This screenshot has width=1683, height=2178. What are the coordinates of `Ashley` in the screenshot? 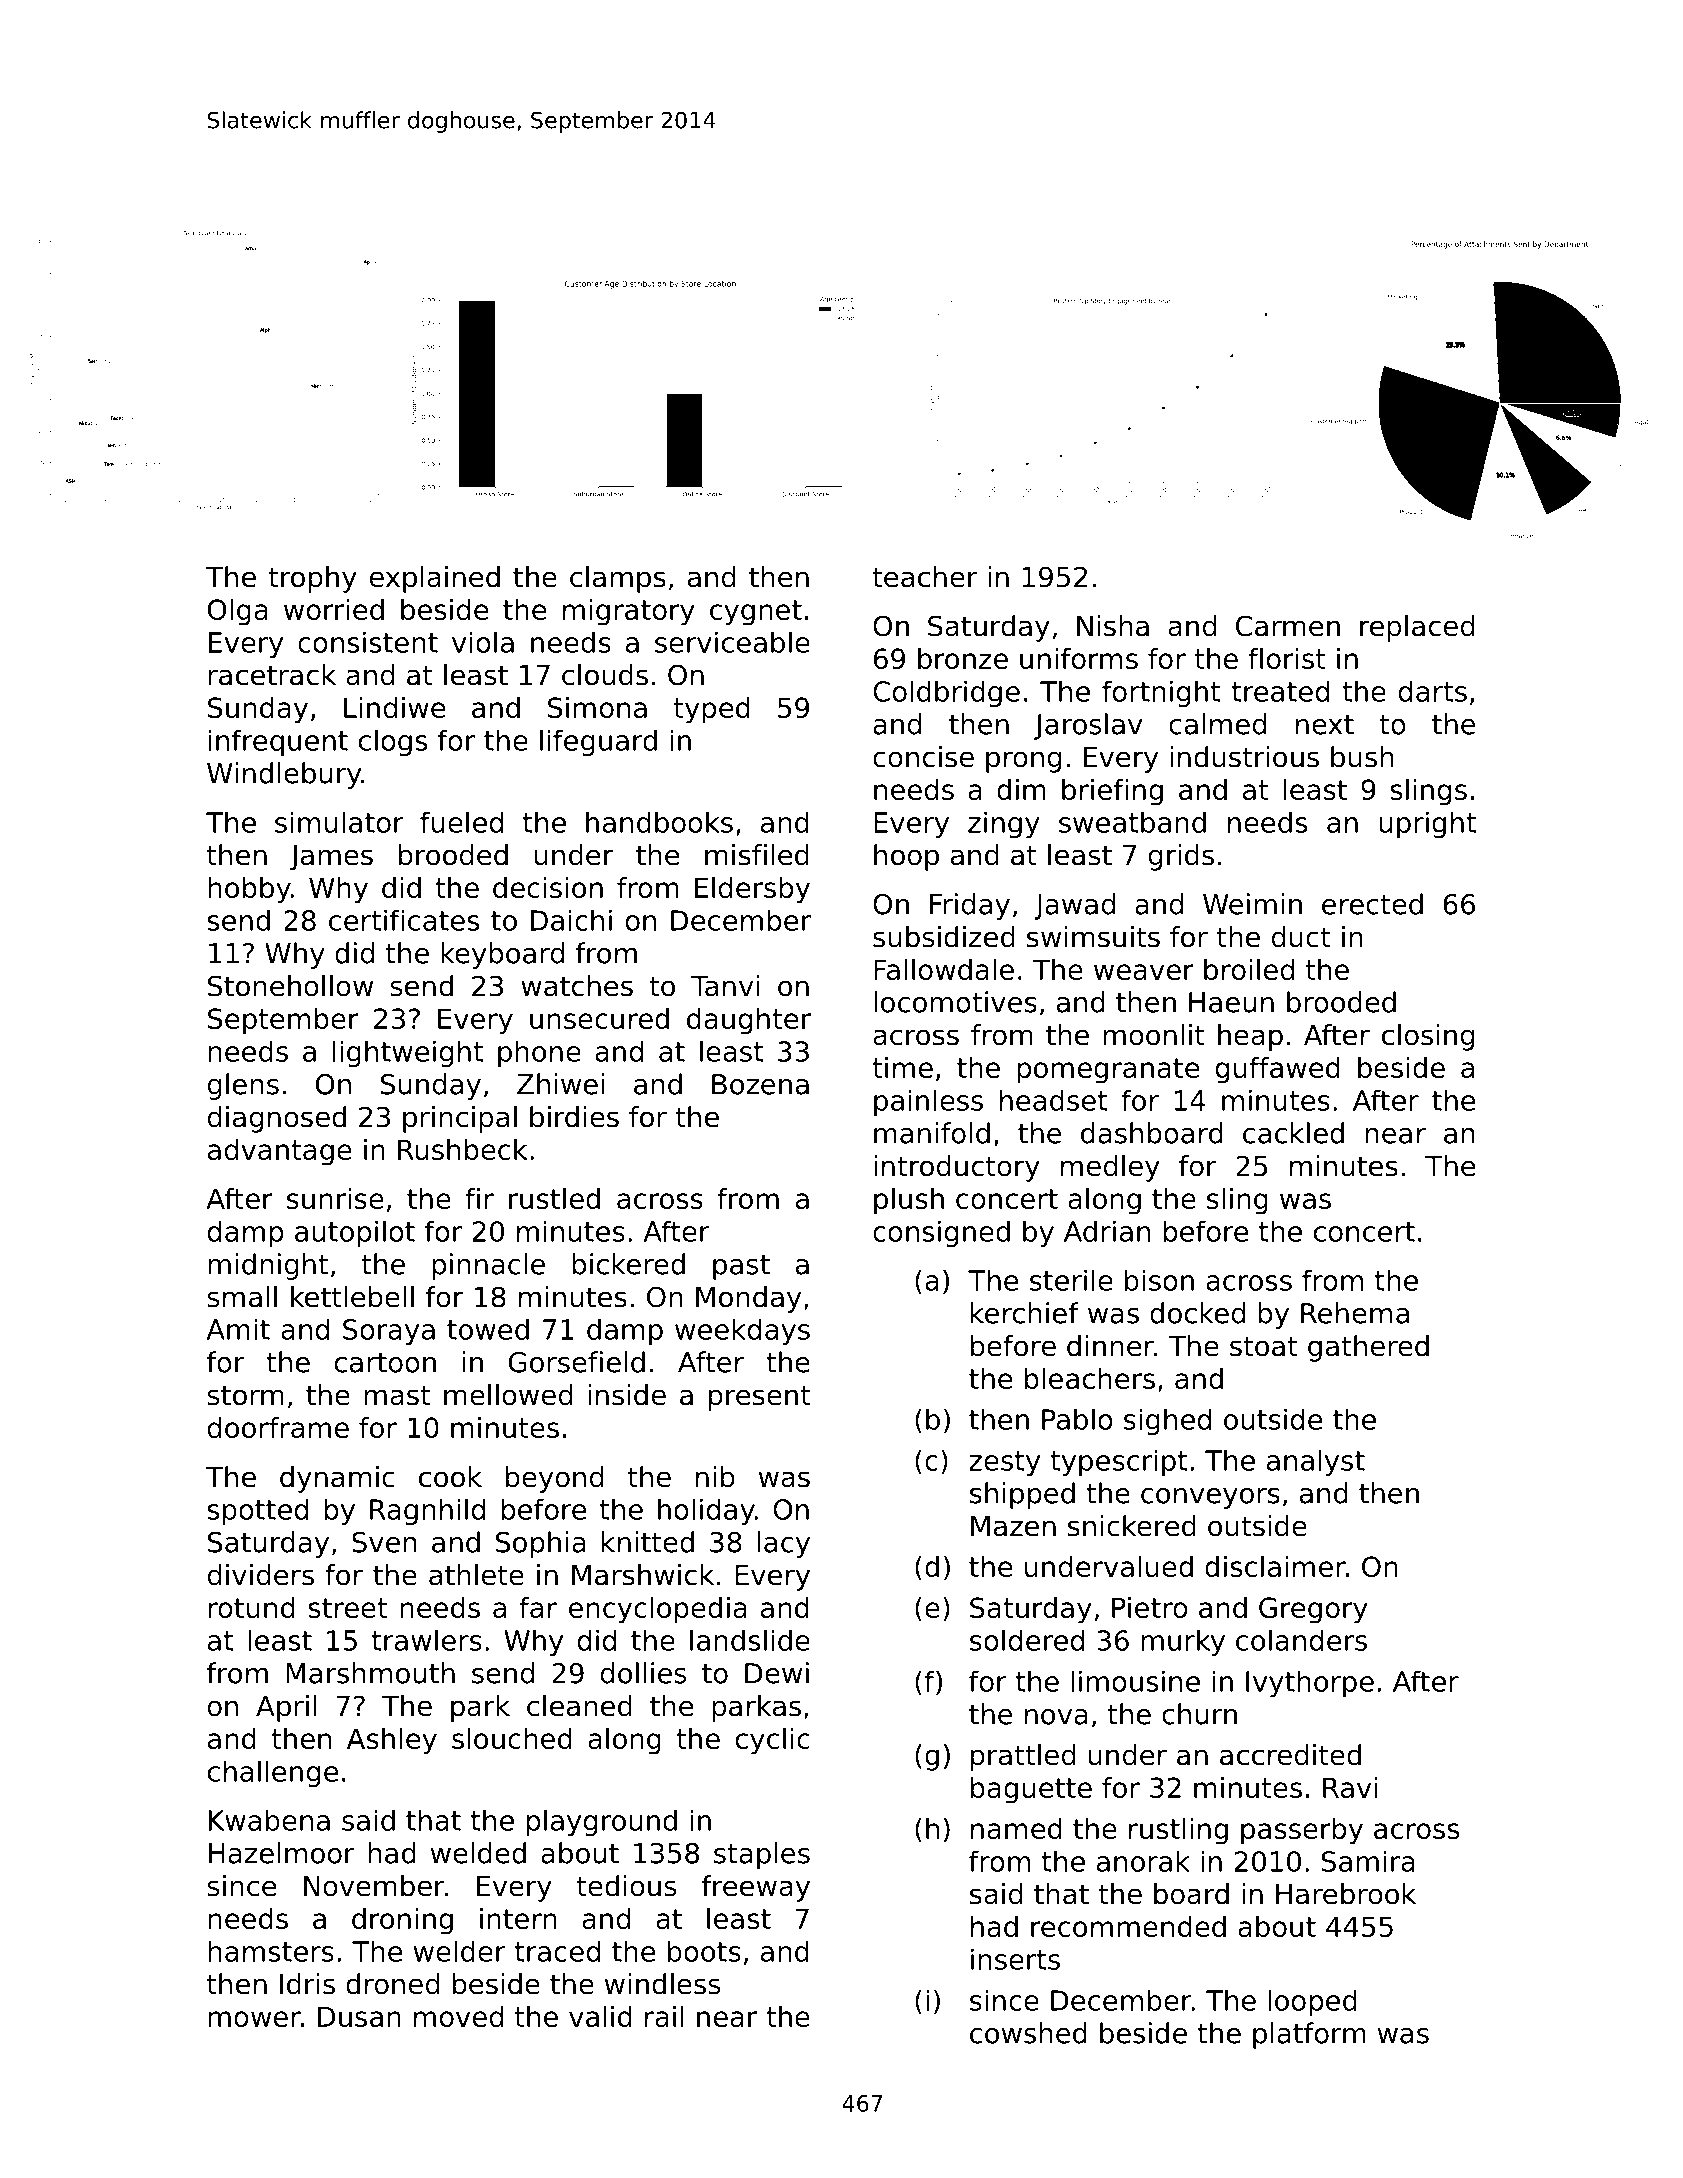 It's located at (392, 1741).
